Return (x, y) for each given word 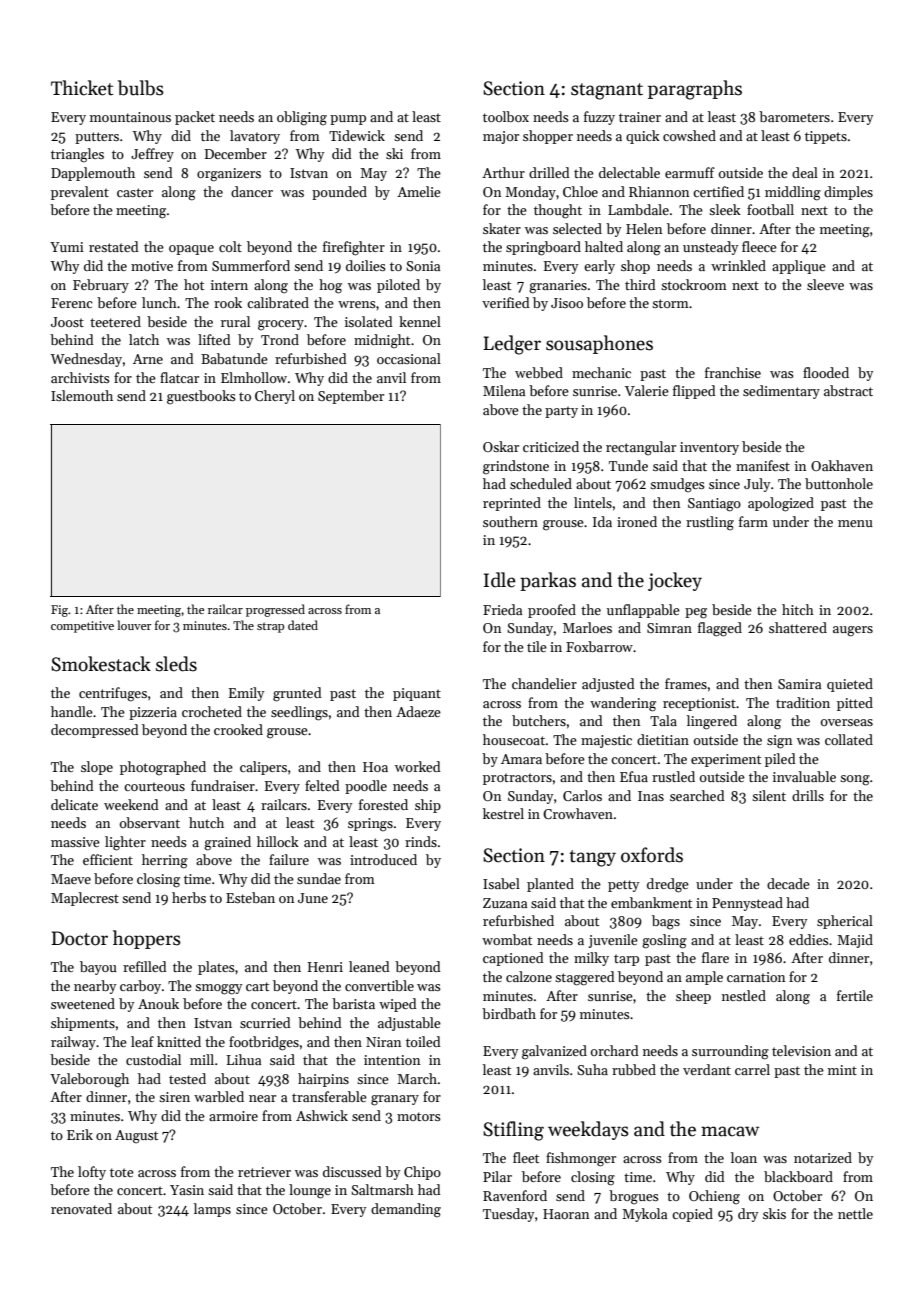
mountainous (130, 117)
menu (855, 523)
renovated (81, 1208)
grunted (297, 694)
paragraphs (695, 90)
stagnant (607, 91)
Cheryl (275, 397)
